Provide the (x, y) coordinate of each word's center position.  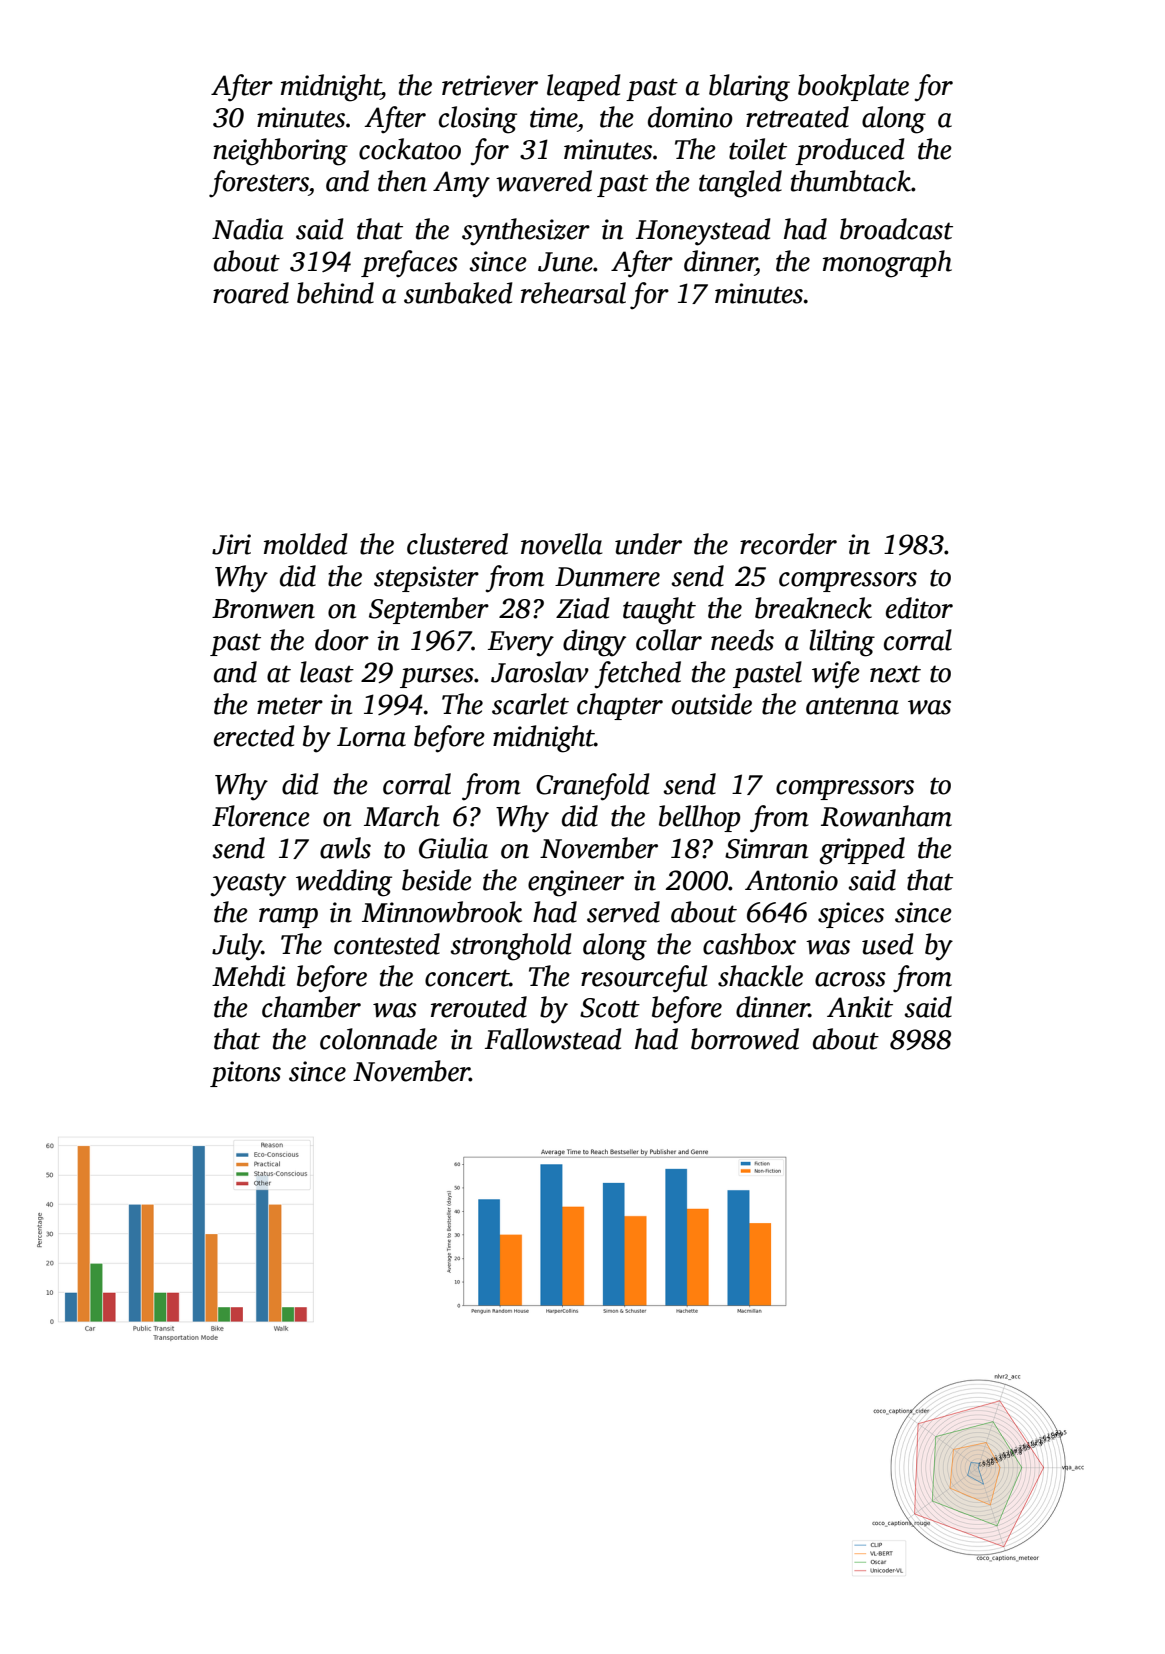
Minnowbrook (442, 912)
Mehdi (249, 976)
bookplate (853, 87)
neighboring (280, 152)
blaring (749, 88)
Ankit (860, 1007)
